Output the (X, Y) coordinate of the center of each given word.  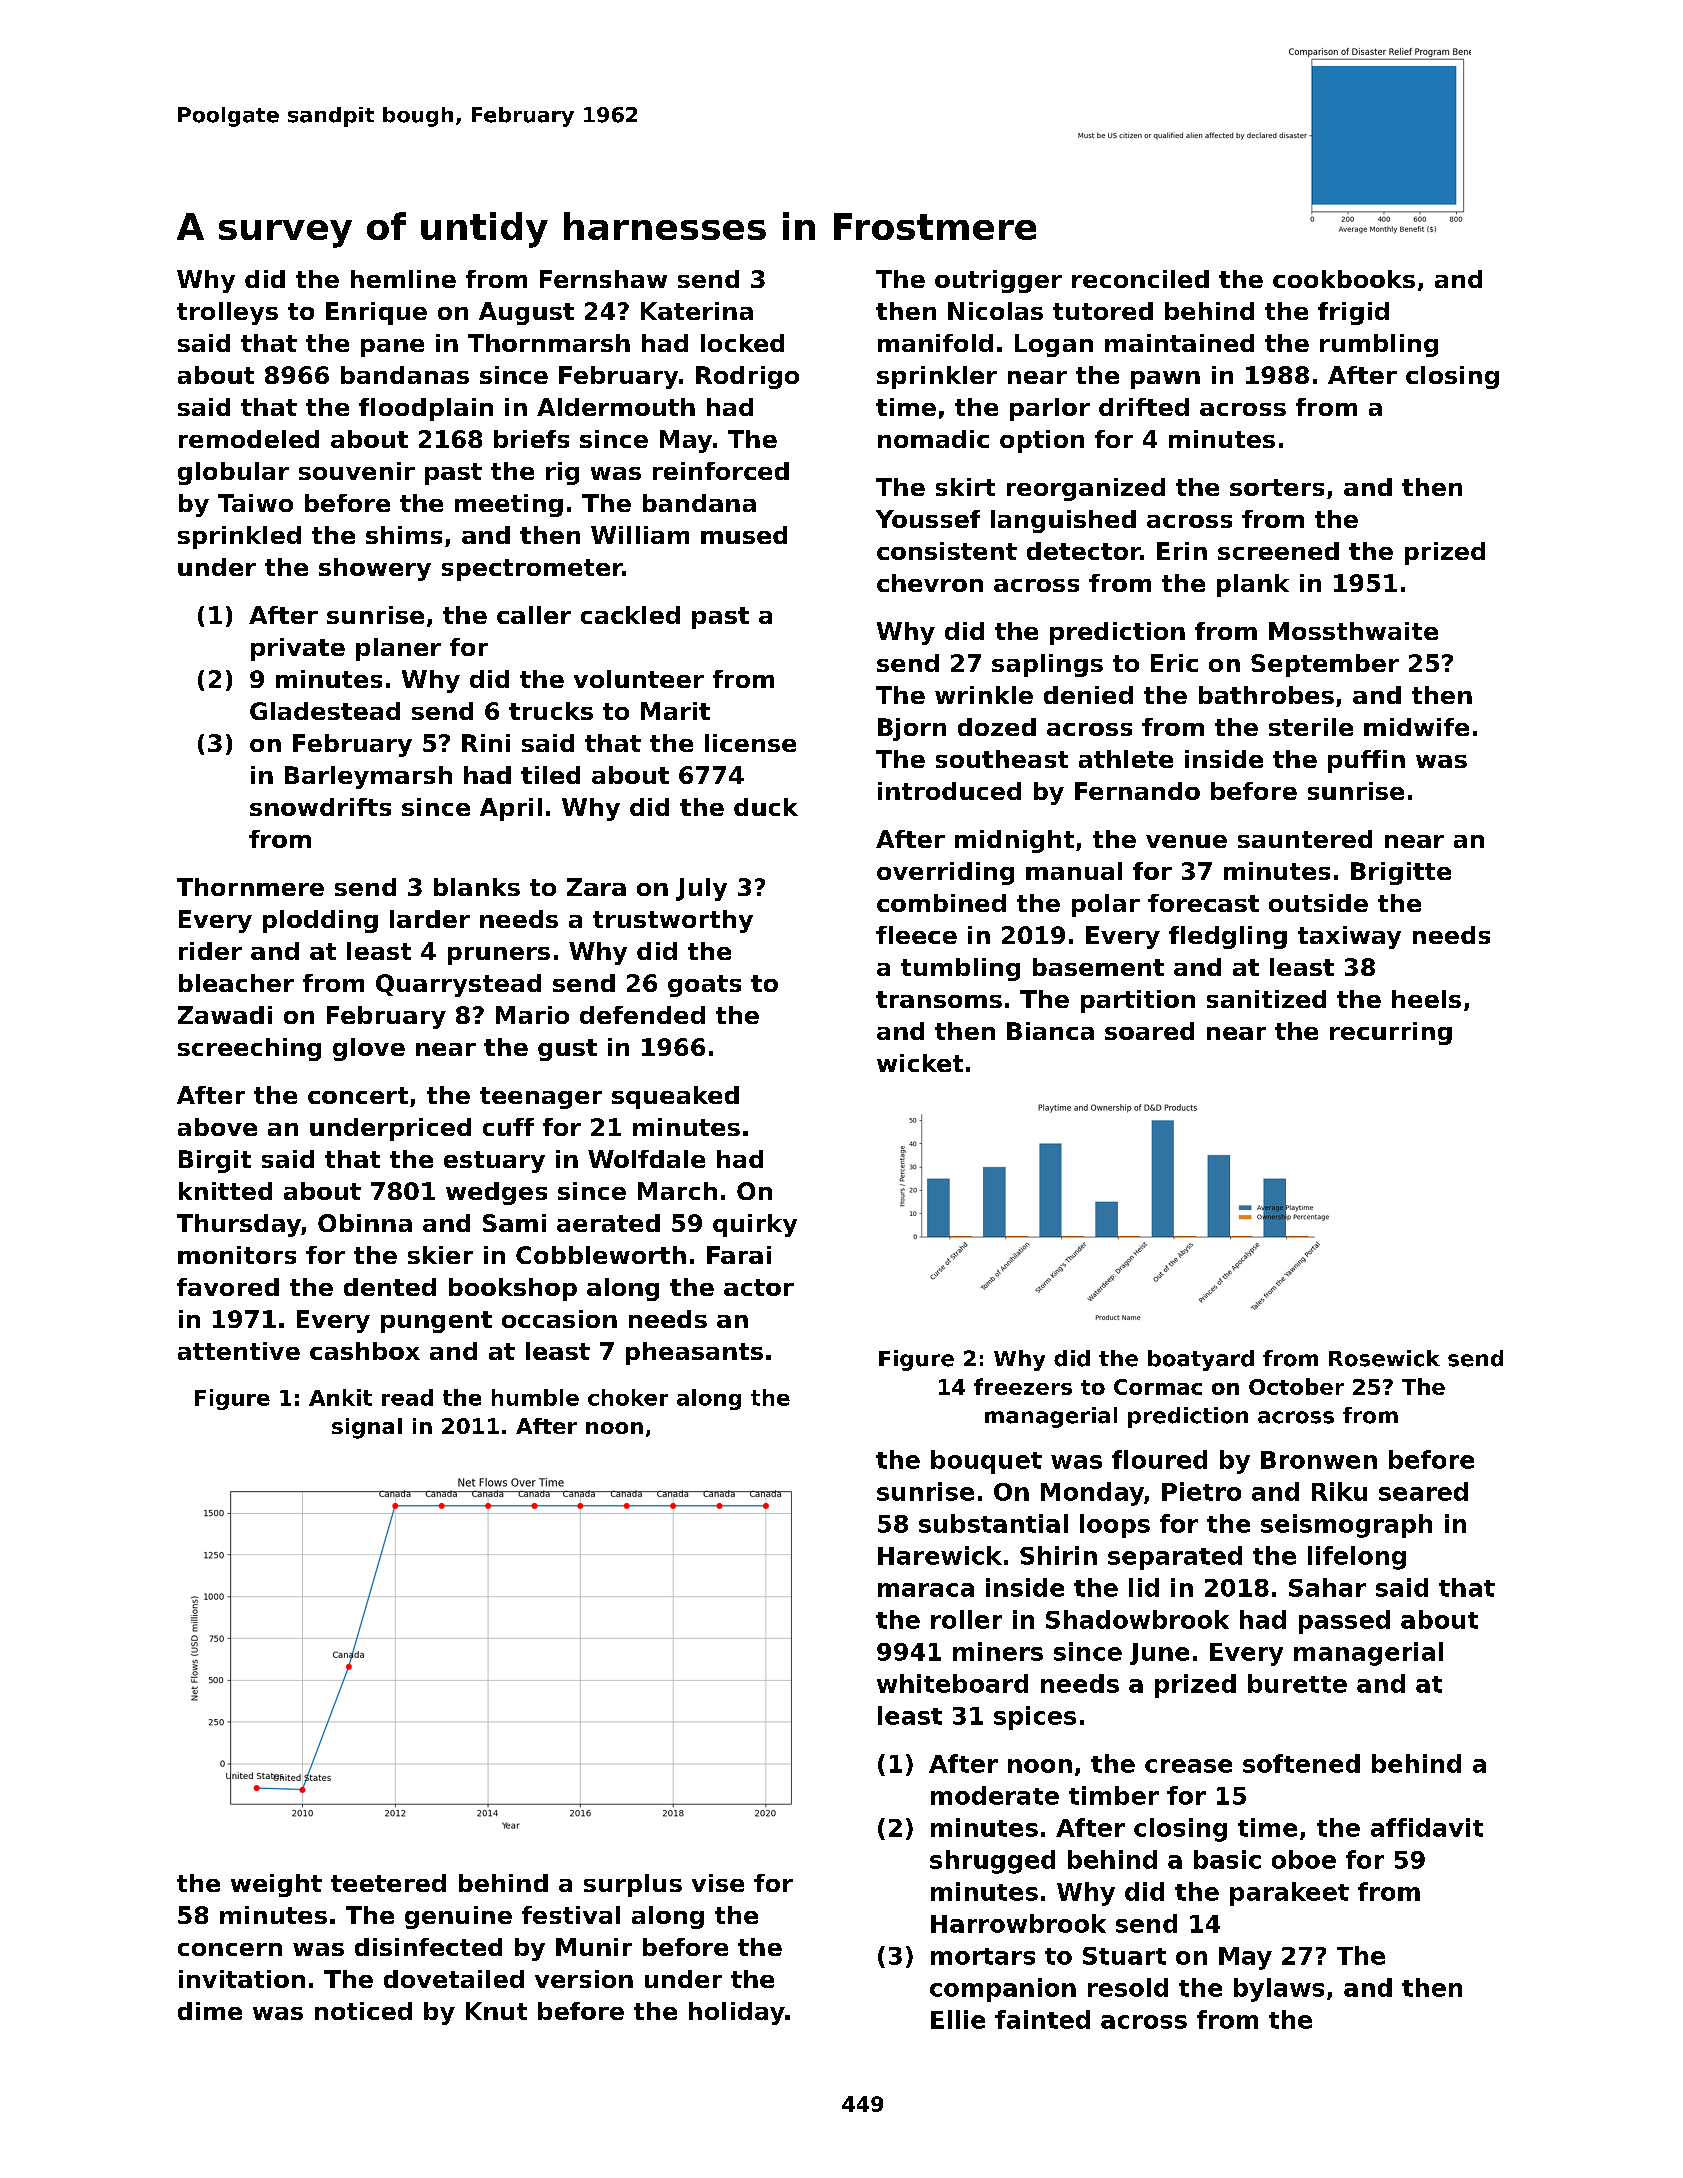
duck (766, 807)
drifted (1144, 407)
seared (1423, 1491)
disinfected (428, 1947)
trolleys (227, 313)
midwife (1416, 727)
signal (367, 1428)
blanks (477, 887)
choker (628, 1397)
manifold (935, 343)
